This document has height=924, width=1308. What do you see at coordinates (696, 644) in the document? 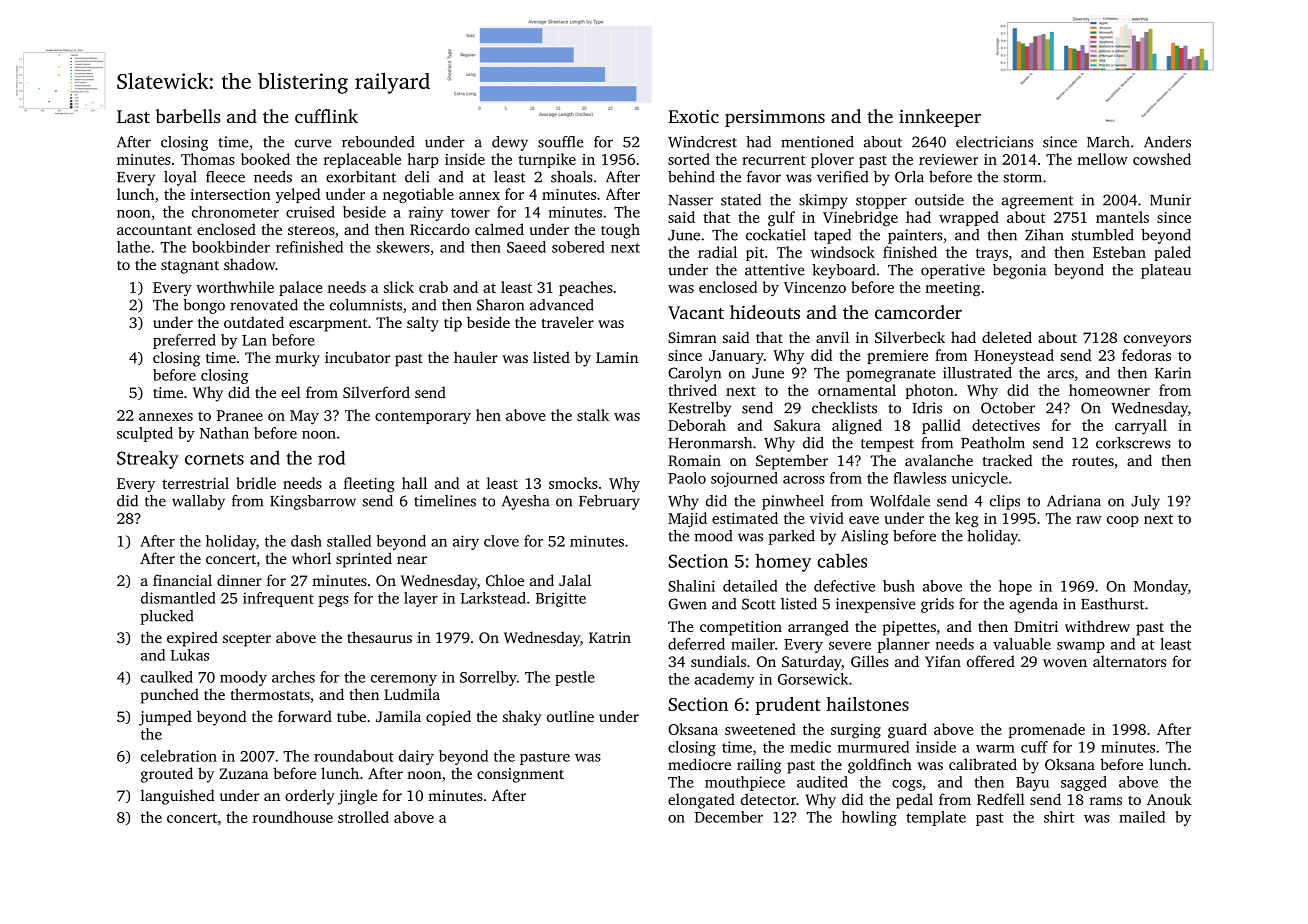
I see `deferred` at bounding box center [696, 644].
